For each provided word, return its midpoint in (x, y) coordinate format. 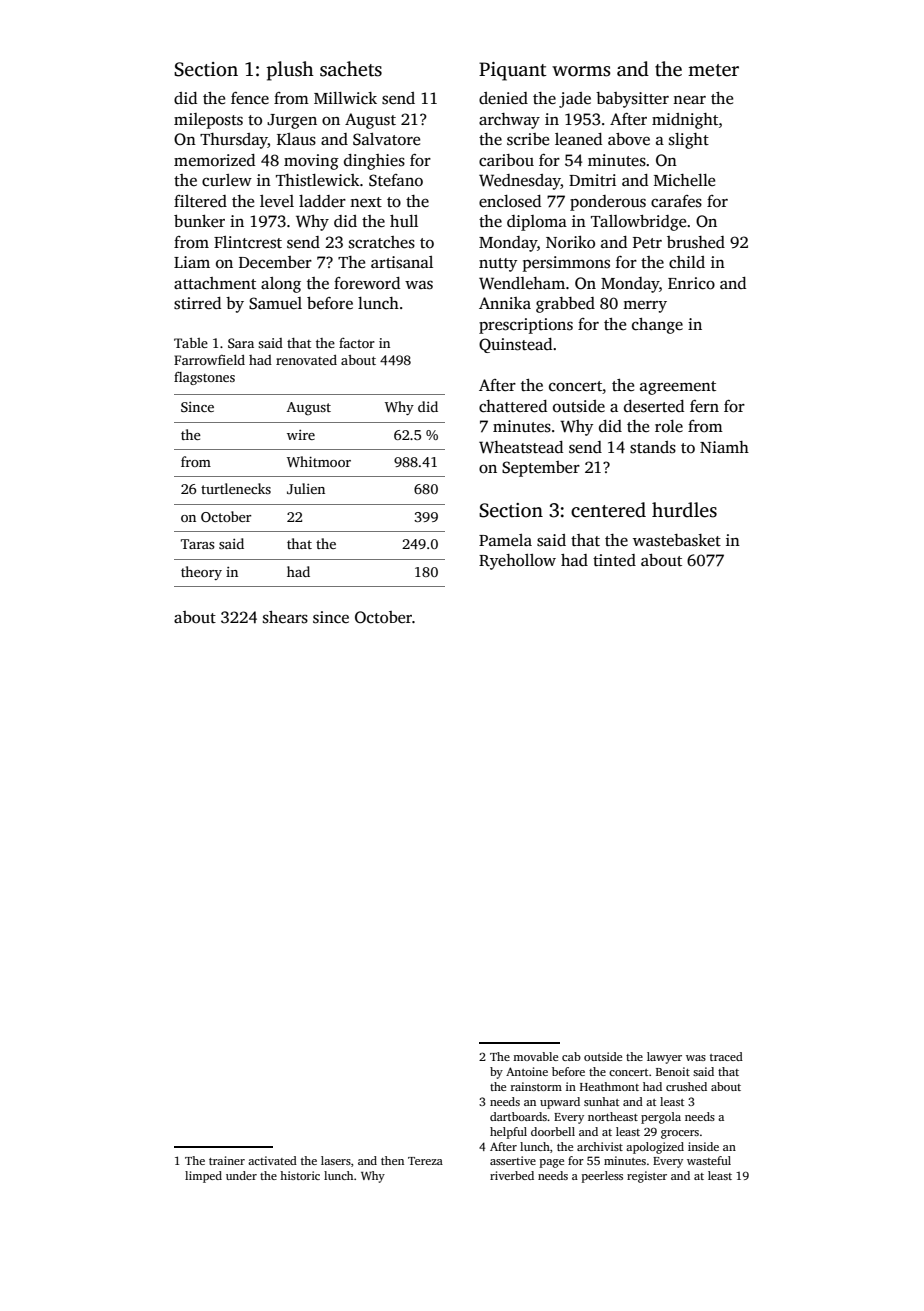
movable (535, 1056)
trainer (227, 1160)
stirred (197, 303)
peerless (602, 1177)
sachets (351, 69)
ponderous (608, 203)
